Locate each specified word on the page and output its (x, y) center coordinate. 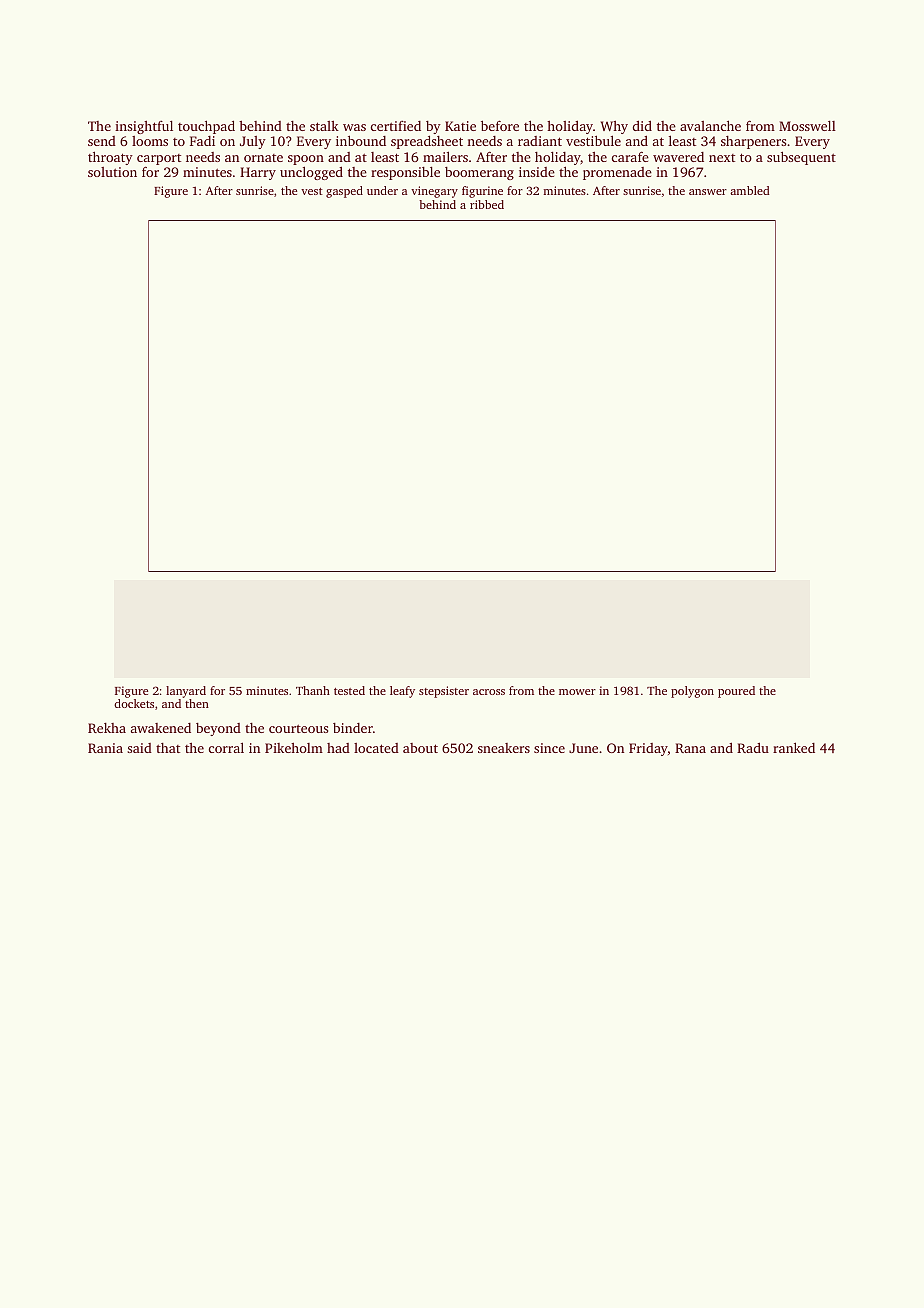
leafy (402, 692)
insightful (144, 127)
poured (736, 692)
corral (226, 747)
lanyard (186, 692)
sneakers (504, 748)
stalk (324, 126)
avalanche (710, 125)
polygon (692, 692)
